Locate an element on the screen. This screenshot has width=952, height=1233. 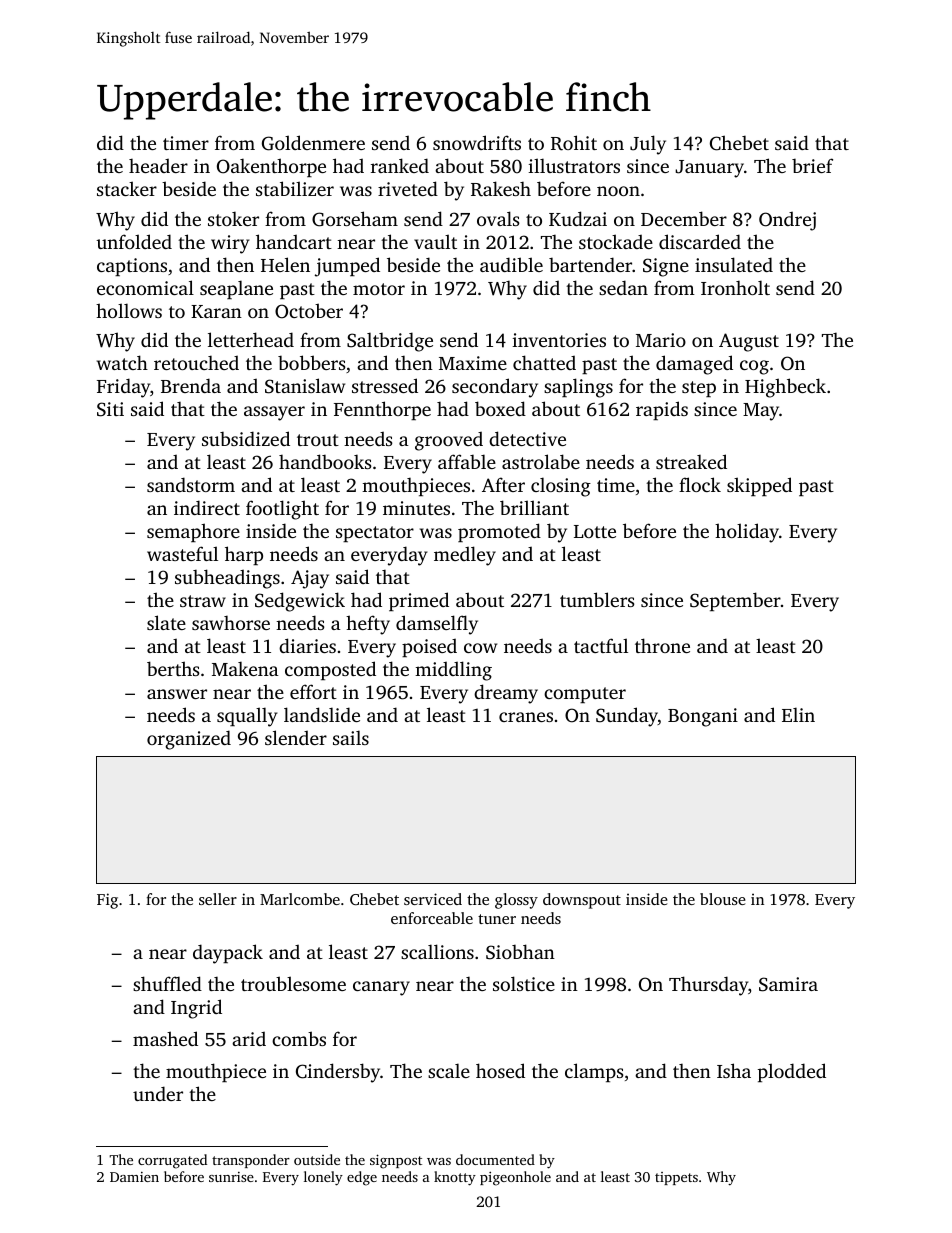
under is located at coordinates (158, 1093).
